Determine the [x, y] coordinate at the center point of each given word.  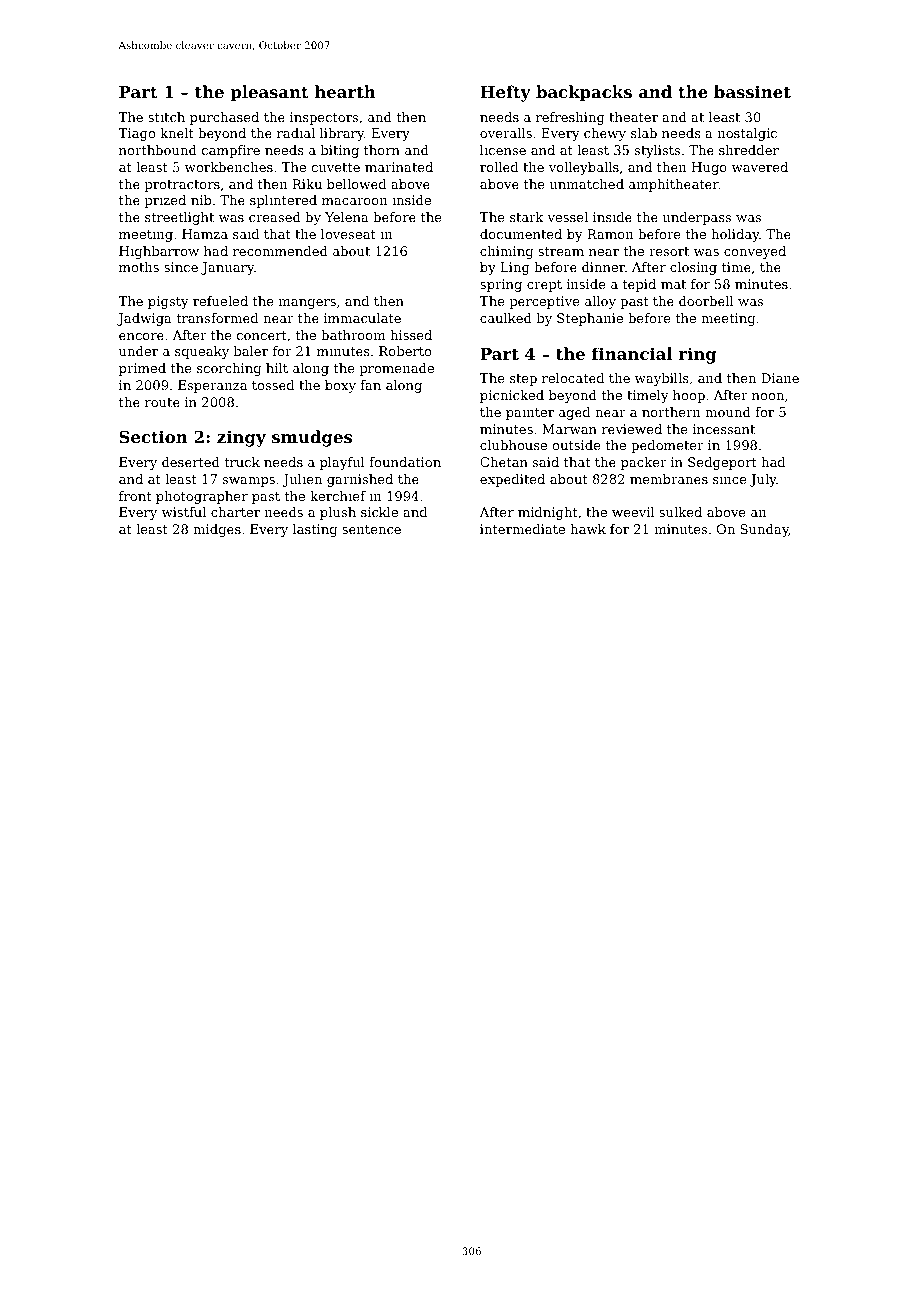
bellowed [356, 184]
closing [693, 268]
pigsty [168, 302]
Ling [515, 268]
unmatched [586, 184]
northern [671, 412]
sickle [379, 512]
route [162, 402]
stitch [166, 117]
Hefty [505, 93]
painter [530, 413]
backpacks [584, 93]
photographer [202, 497]
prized [165, 201]
